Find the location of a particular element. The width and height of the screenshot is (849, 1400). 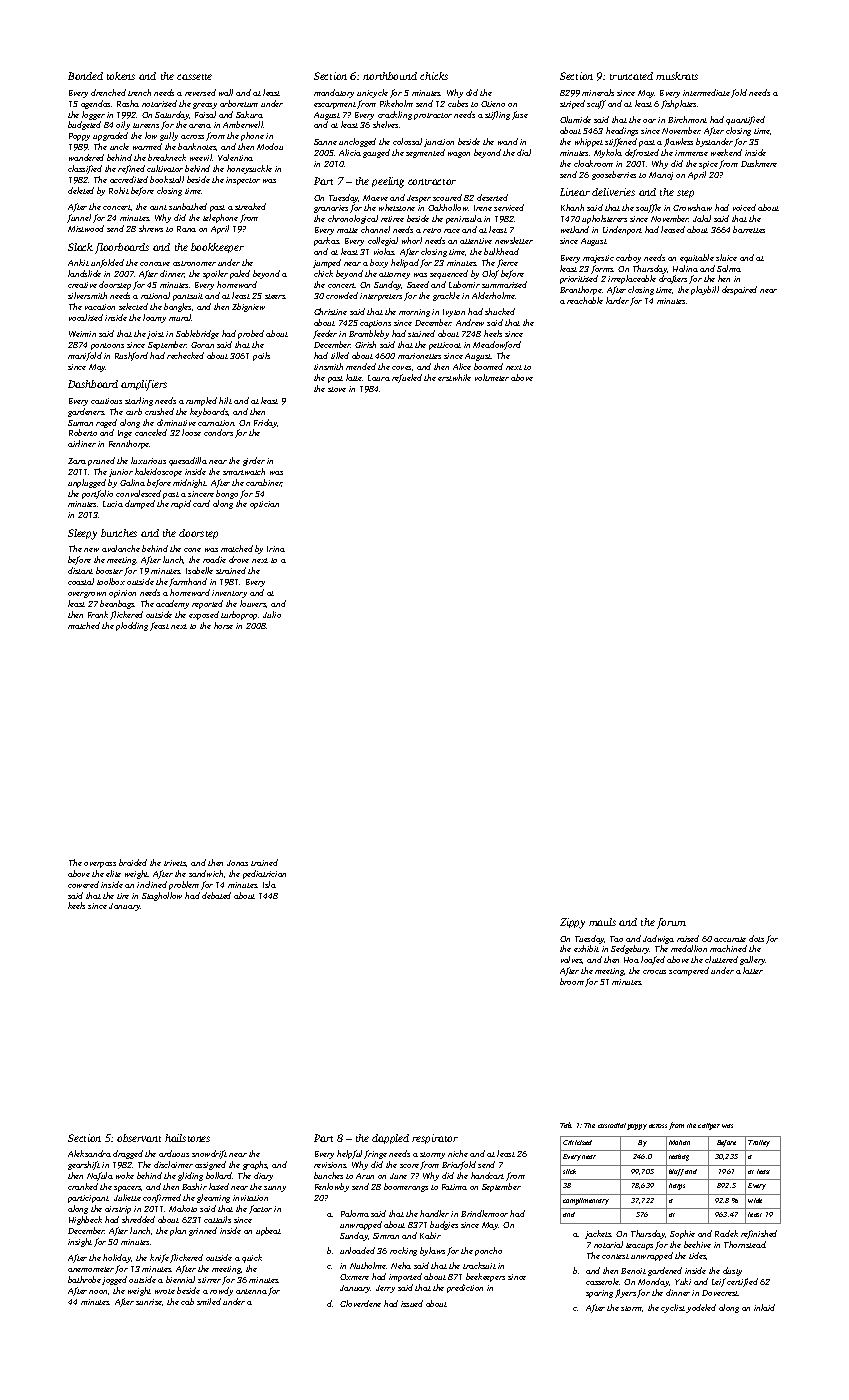

sunrise is located at coordinates (149, 1302).
